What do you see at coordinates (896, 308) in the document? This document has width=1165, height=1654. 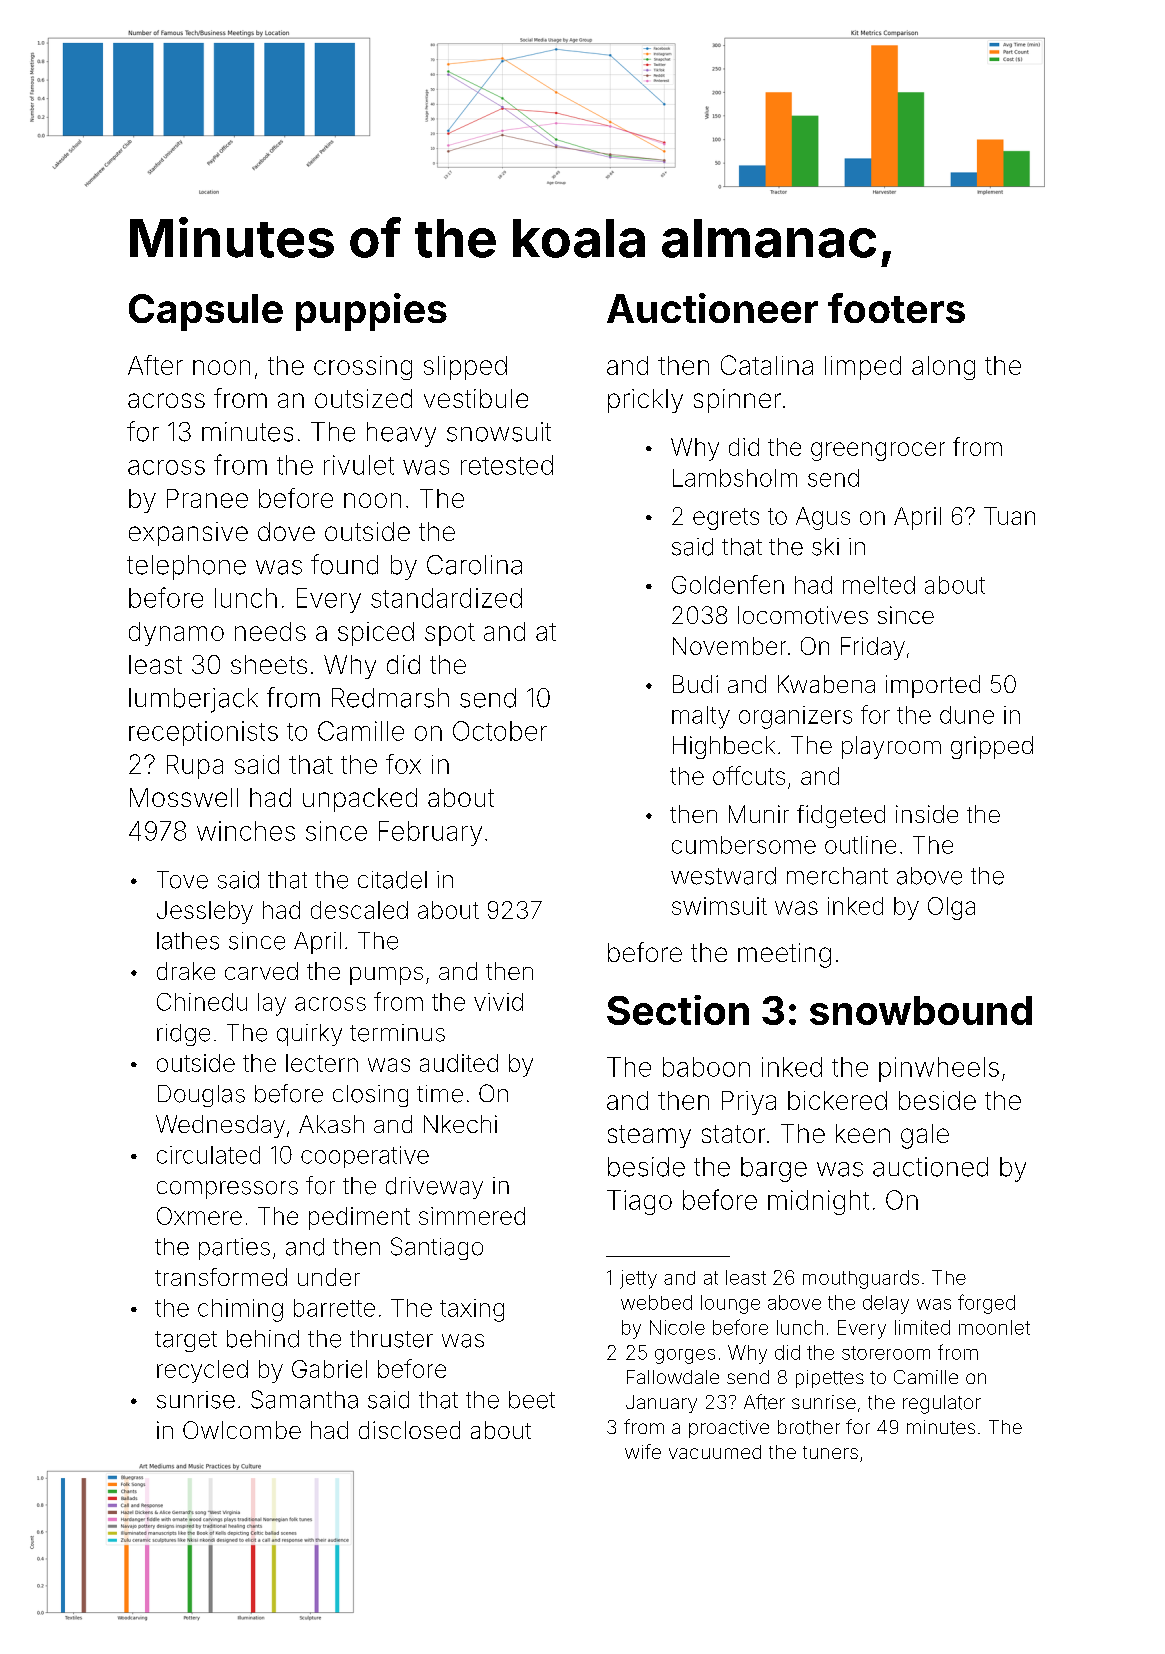 I see `footers` at bounding box center [896, 308].
